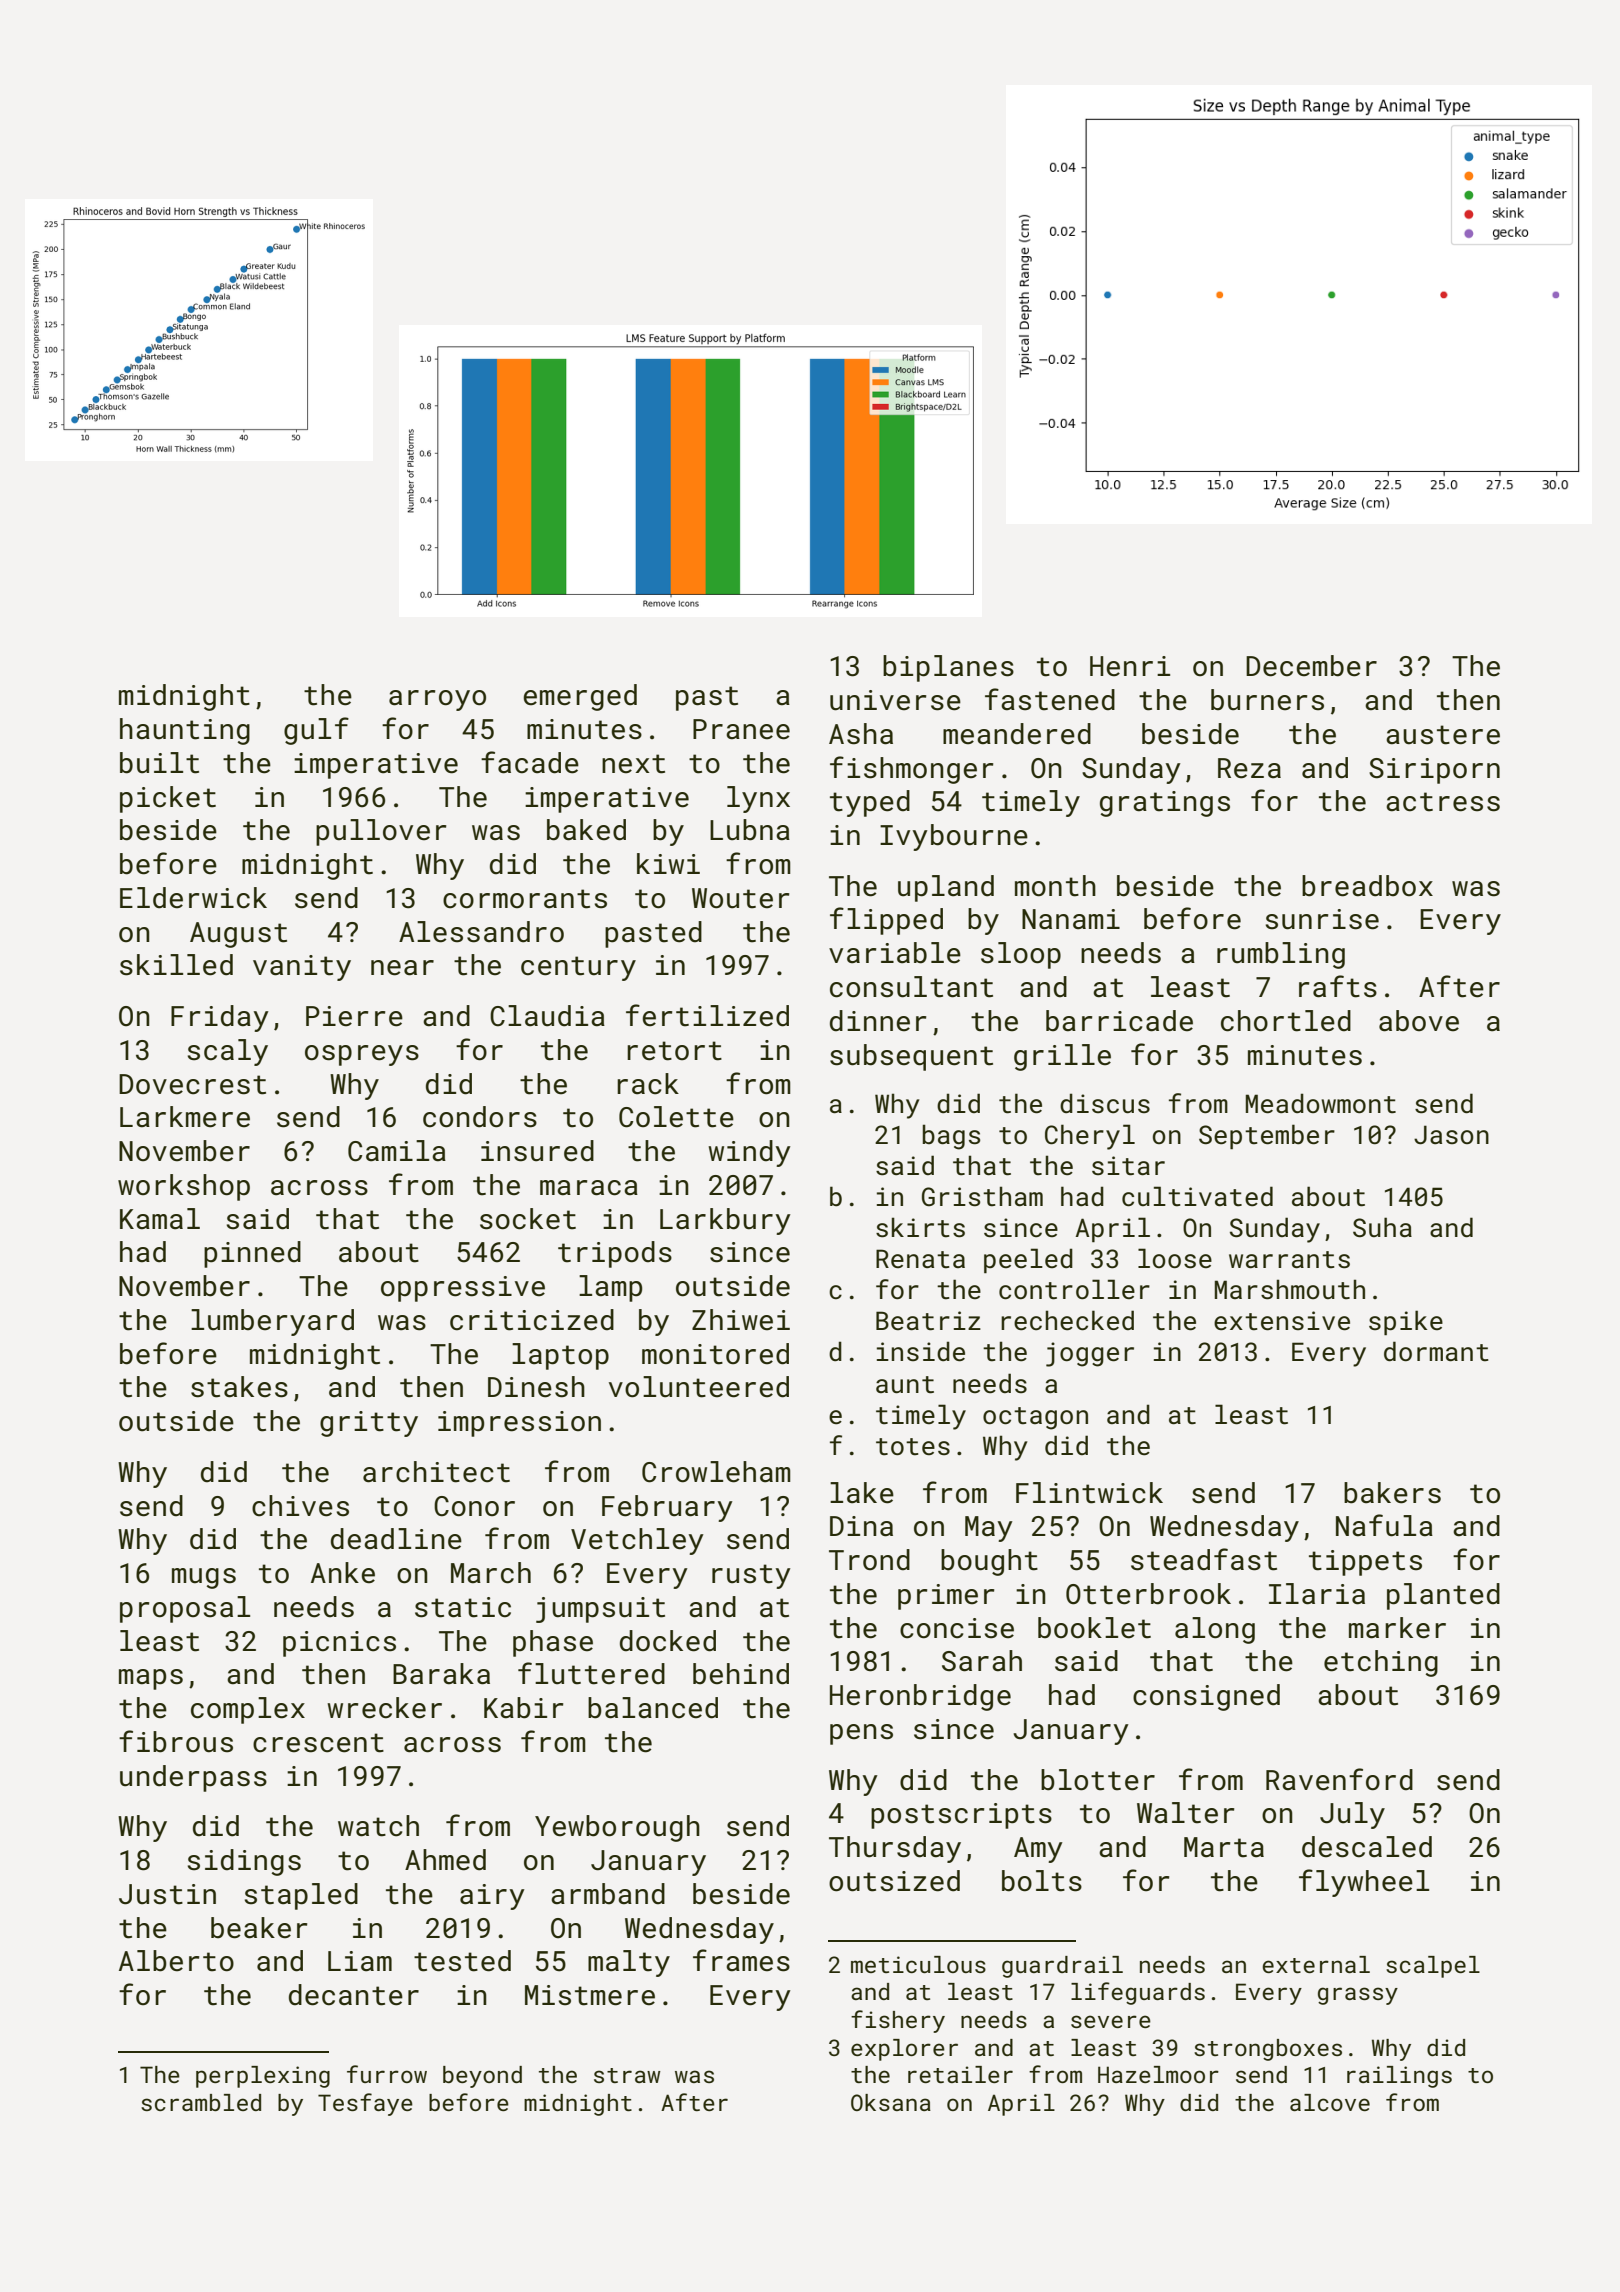  I want to click on Tesfaye, so click(365, 2104).
